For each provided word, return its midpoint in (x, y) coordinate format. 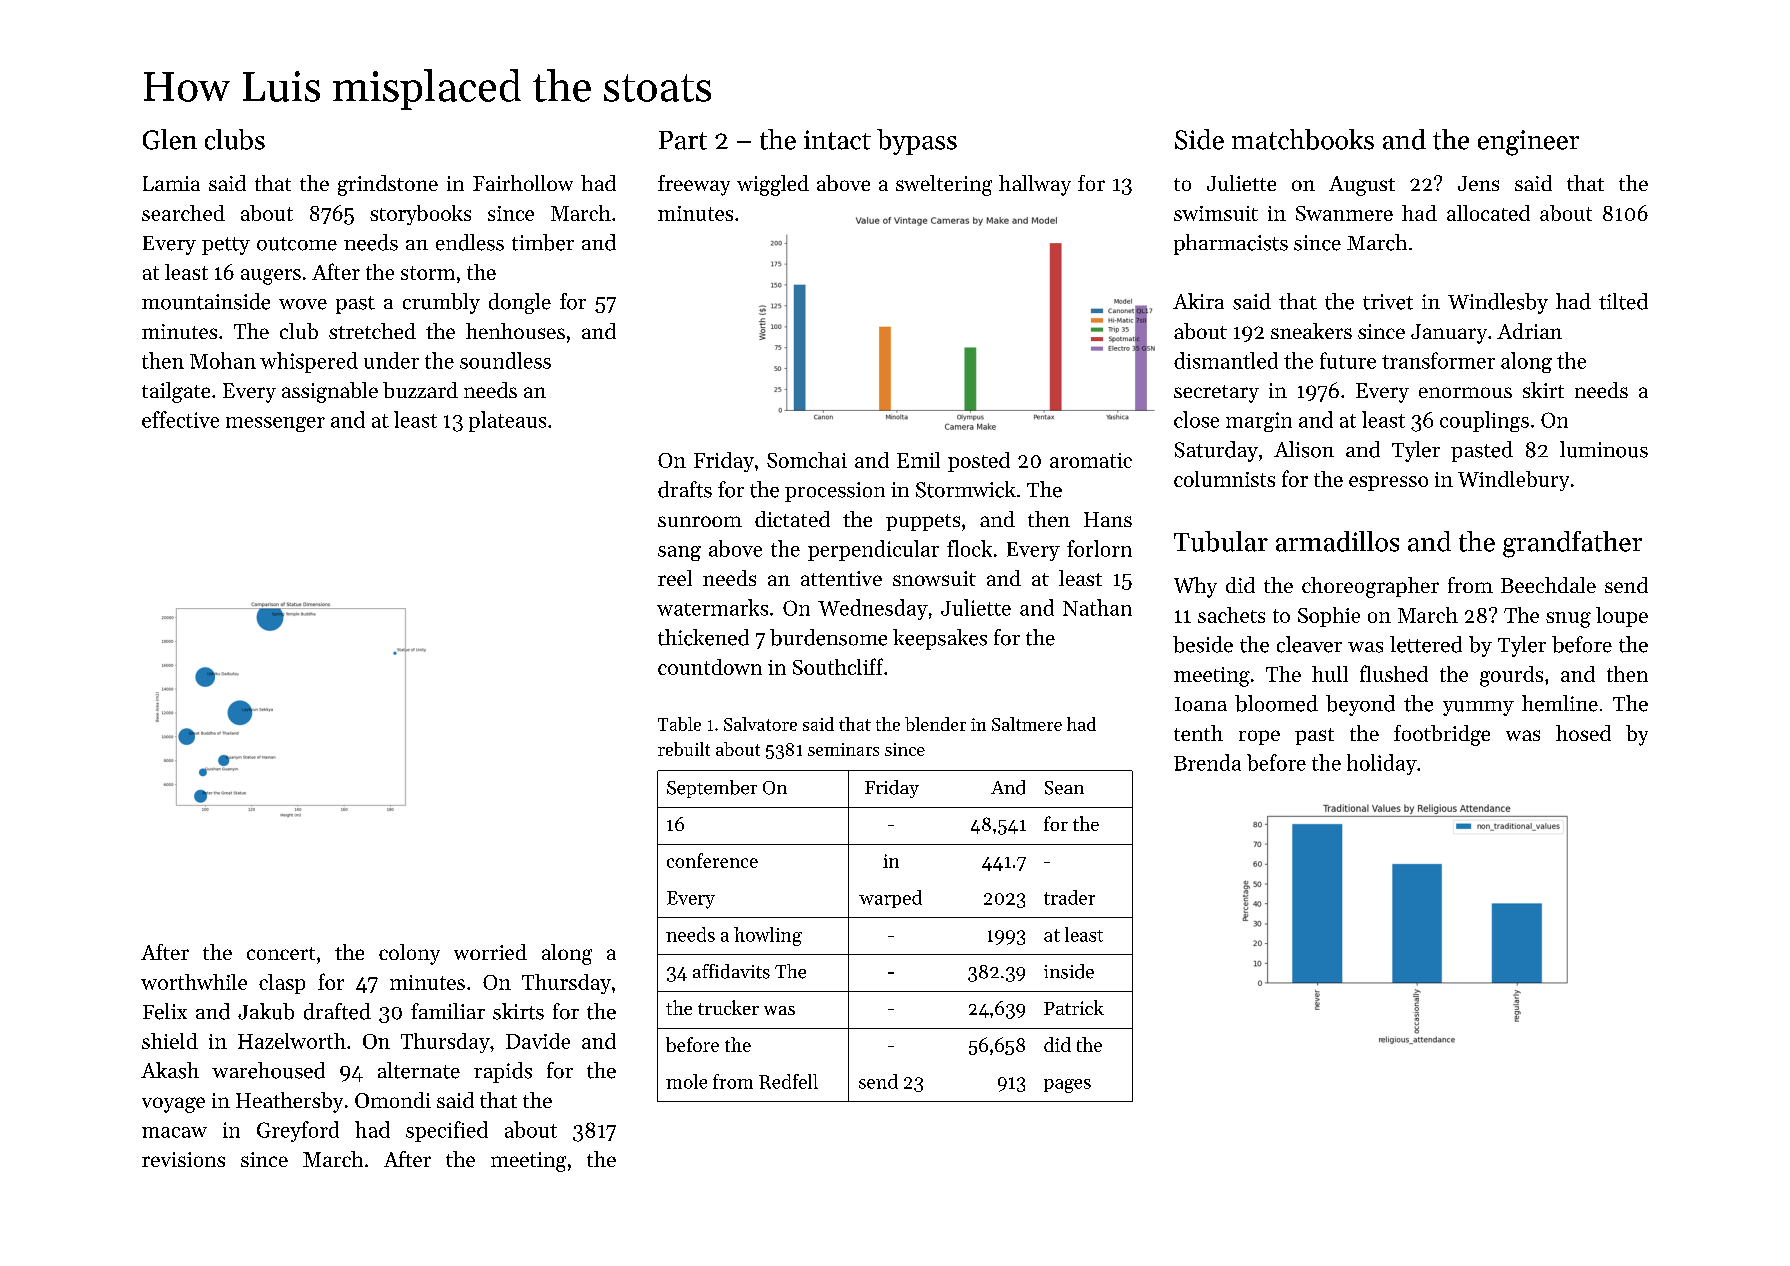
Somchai (807, 460)
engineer (1528, 143)
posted (979, 462)
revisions (183, 1159)
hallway (1035, 185)
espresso (1388, 483)
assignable (330, 392)
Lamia (171, 183)
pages (1067, 1086)
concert (281, 953)
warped (890, 899)
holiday (1382, 764)
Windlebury (1513, 481)
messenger (275, 424)
